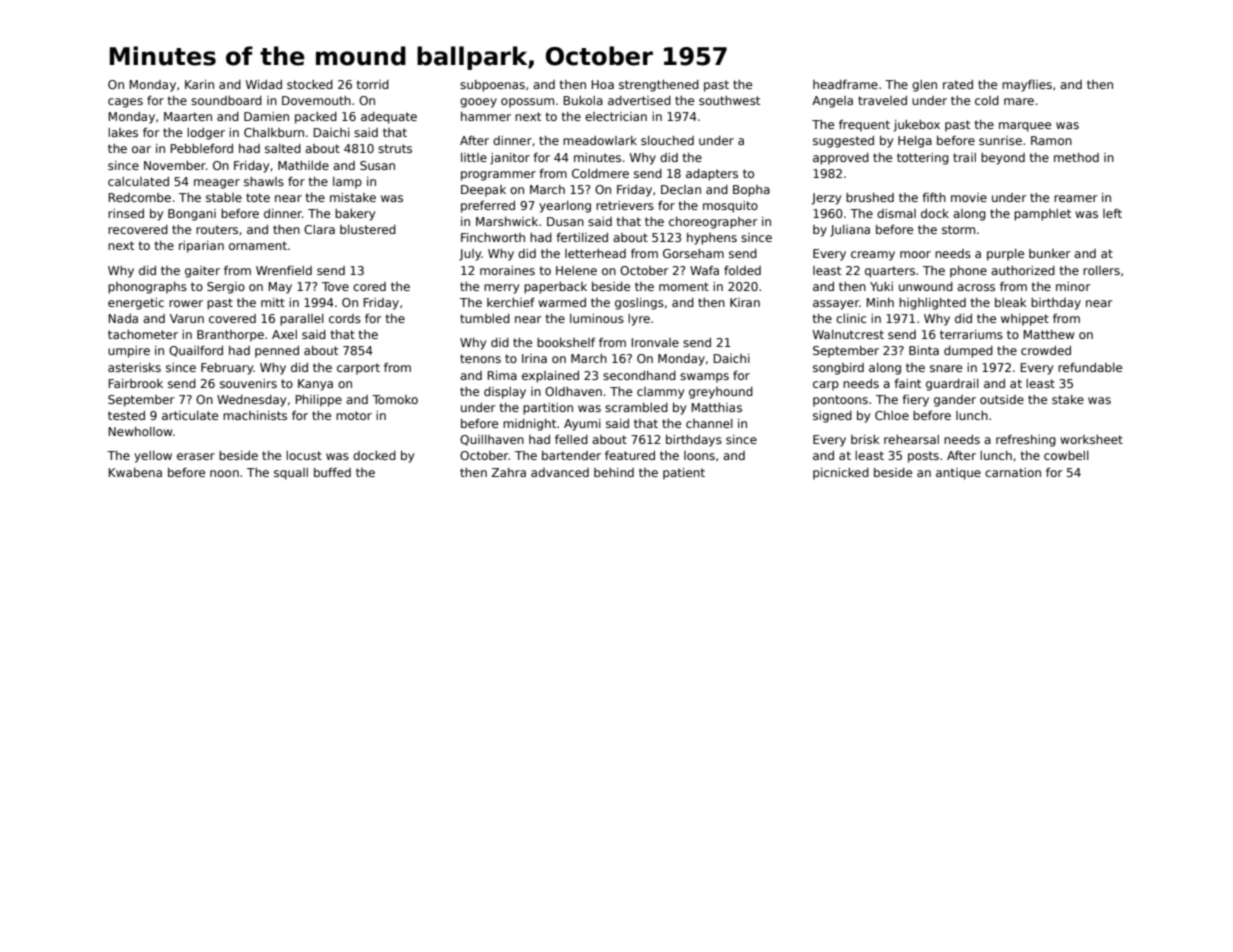 The height and width of the screenshot is (952, 1233). I want to click on patient, so click(684, 474).
